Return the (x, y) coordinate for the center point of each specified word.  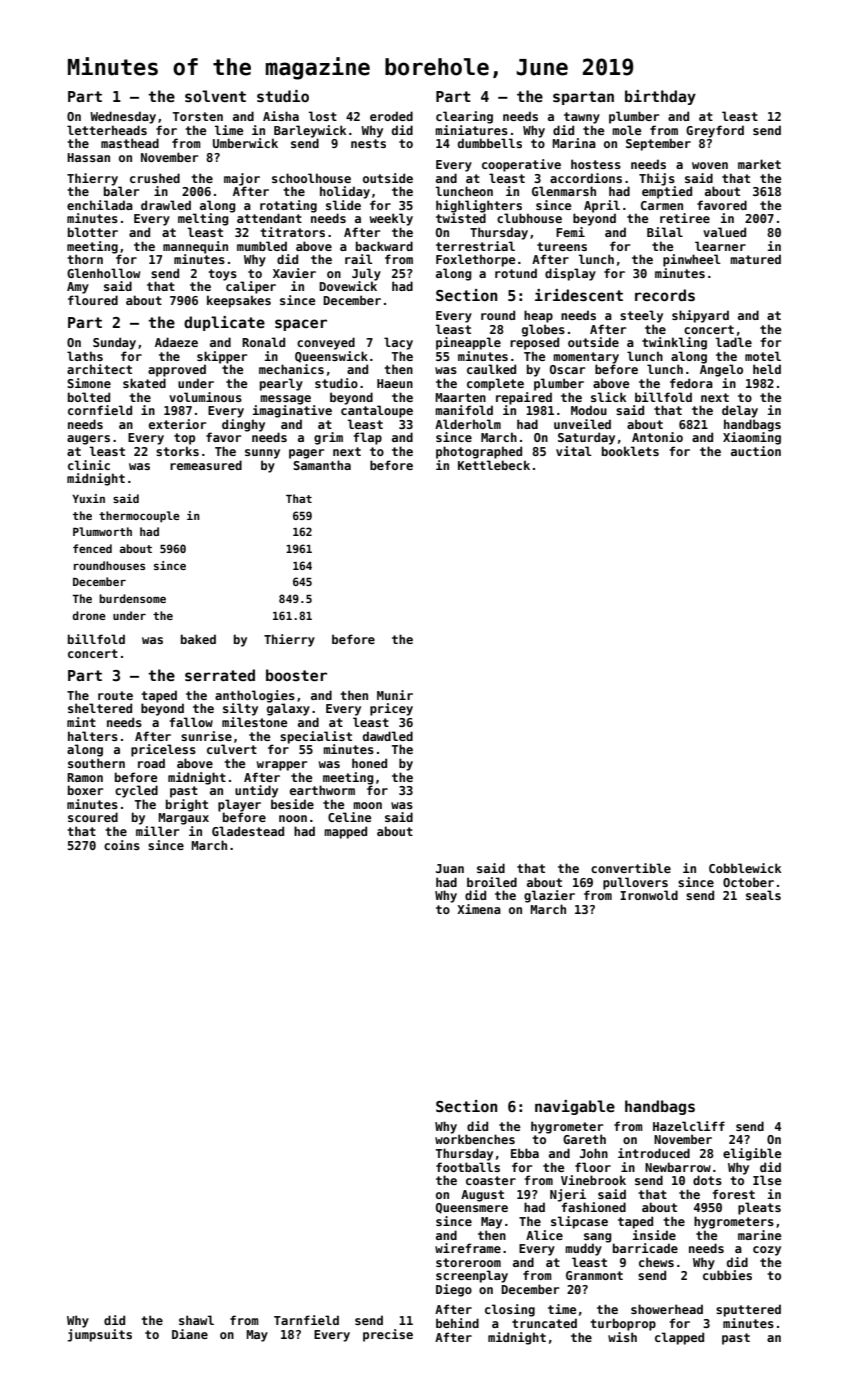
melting (203, 219)
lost (323, 116)
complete (495, 384)
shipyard (700, 316)
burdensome (132, 598)
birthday (660, 97)
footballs (468, 1167)
